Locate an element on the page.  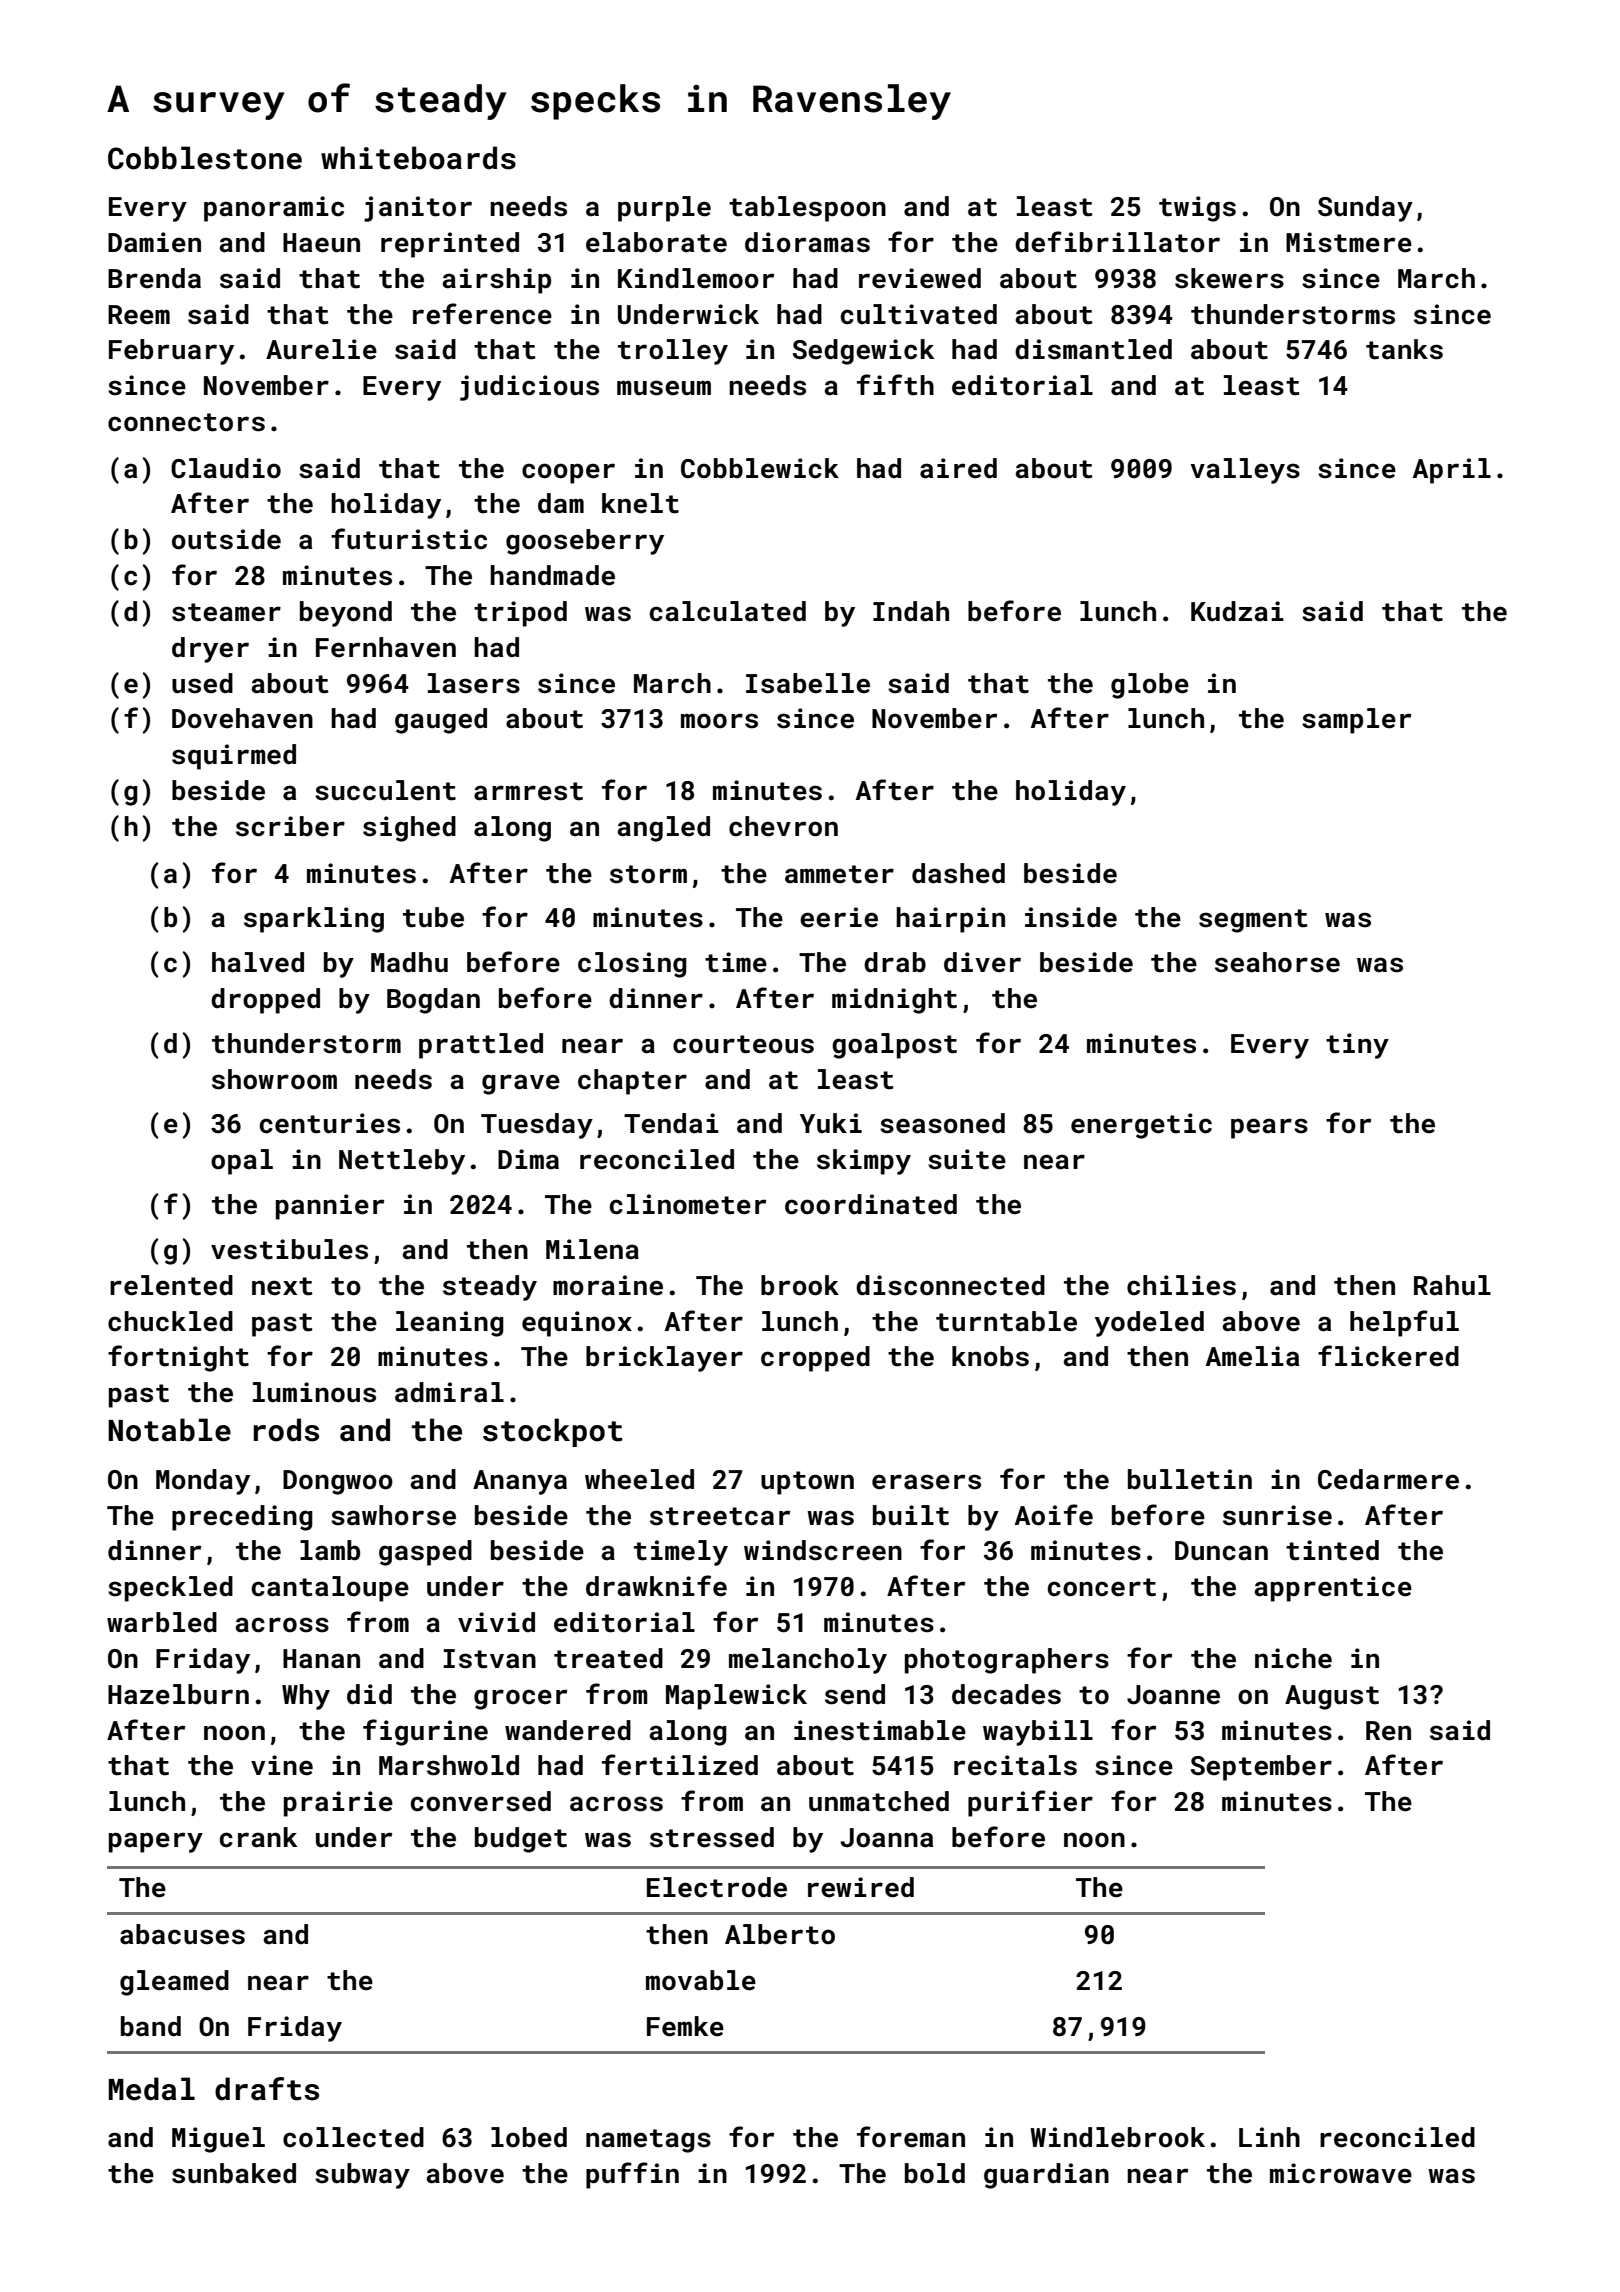
defibrillator is located at coordinates (1117, 242).
